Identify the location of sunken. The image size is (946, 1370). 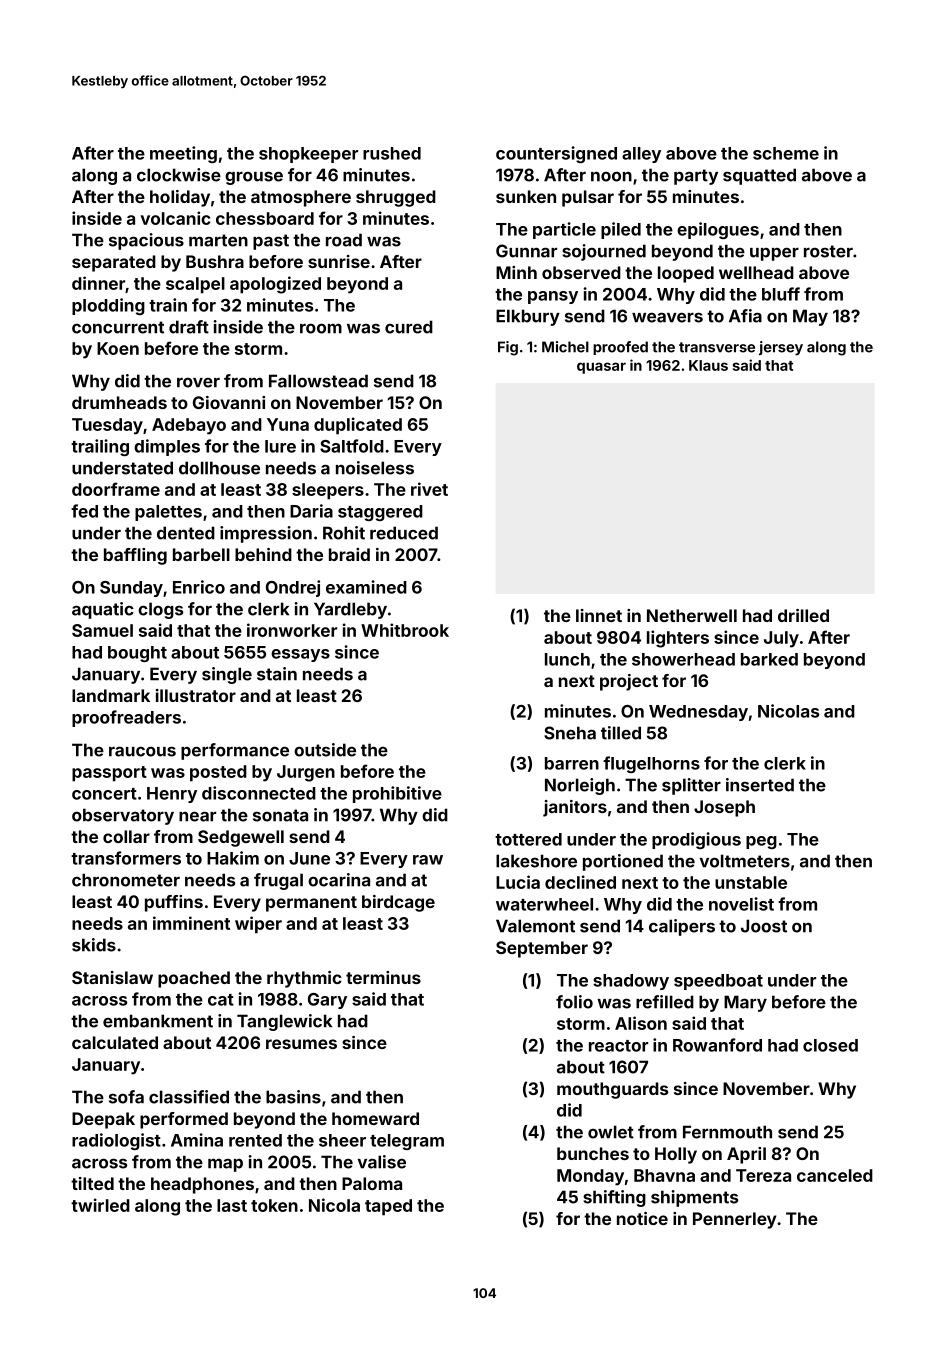
(526, 196).
